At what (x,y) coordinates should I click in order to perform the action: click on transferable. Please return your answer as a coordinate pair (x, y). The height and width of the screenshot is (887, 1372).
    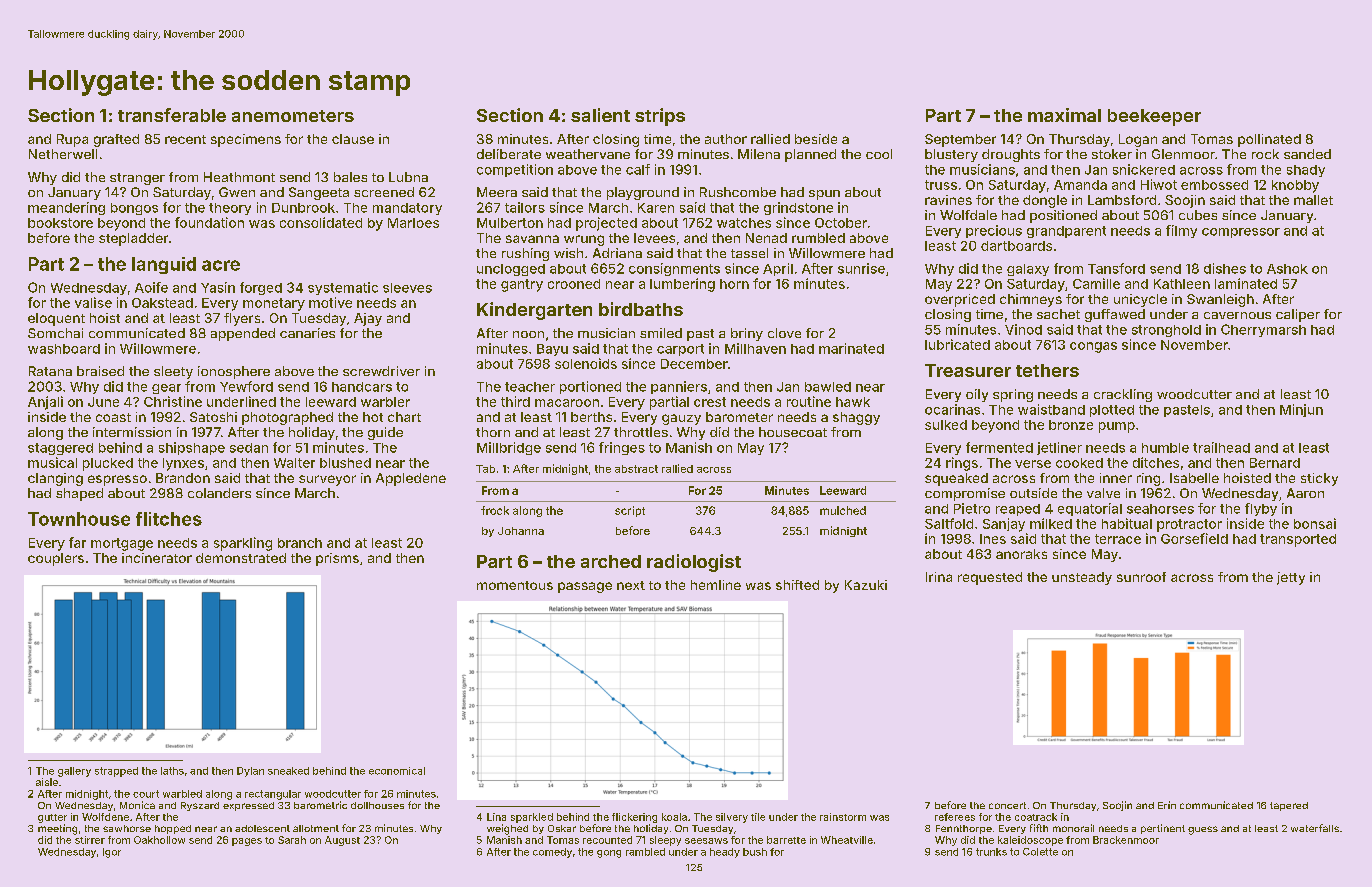
    Looking at the image, I should click on (172, 115).
